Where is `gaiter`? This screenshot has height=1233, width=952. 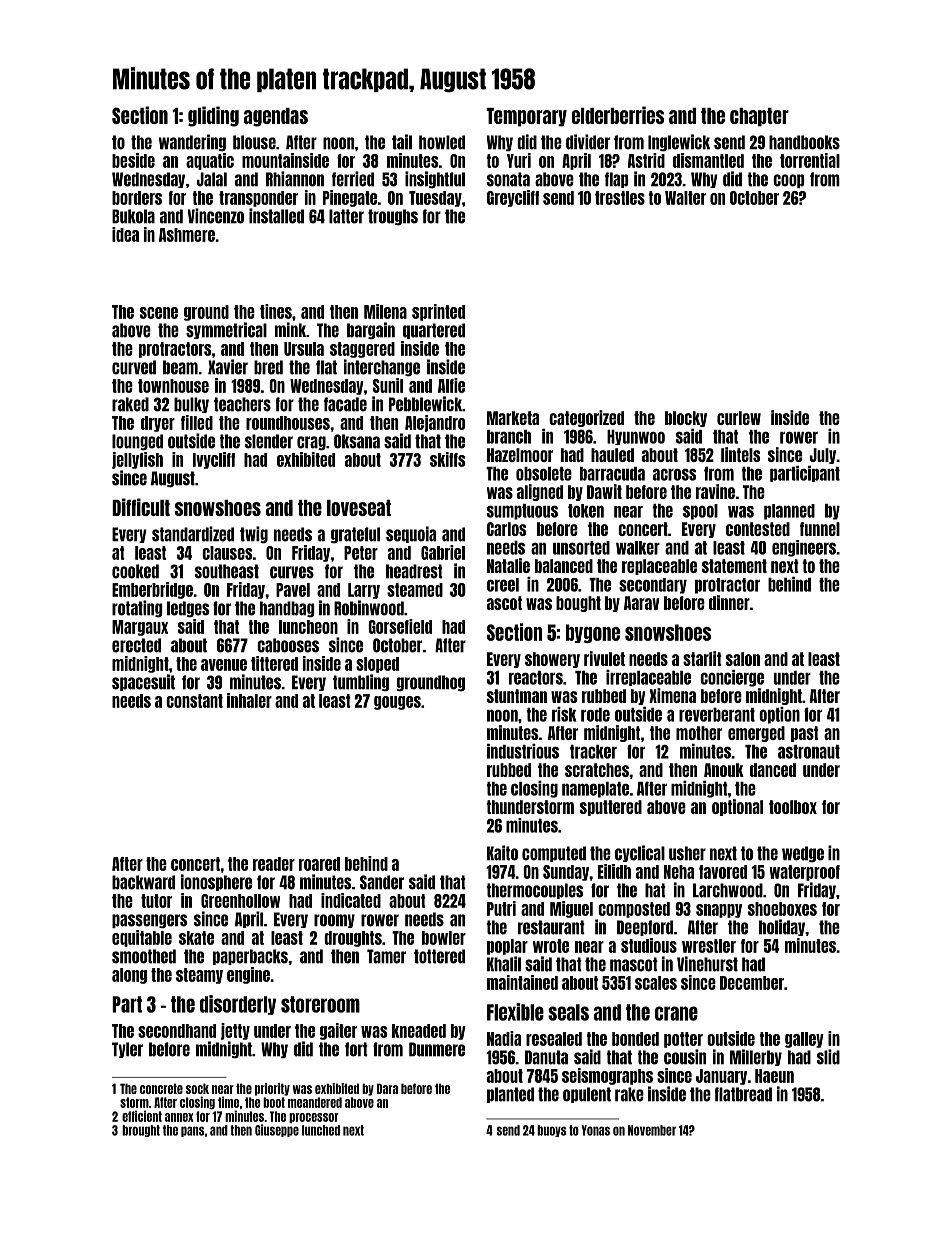
gaiter is located at coordinates (338, 1031).
